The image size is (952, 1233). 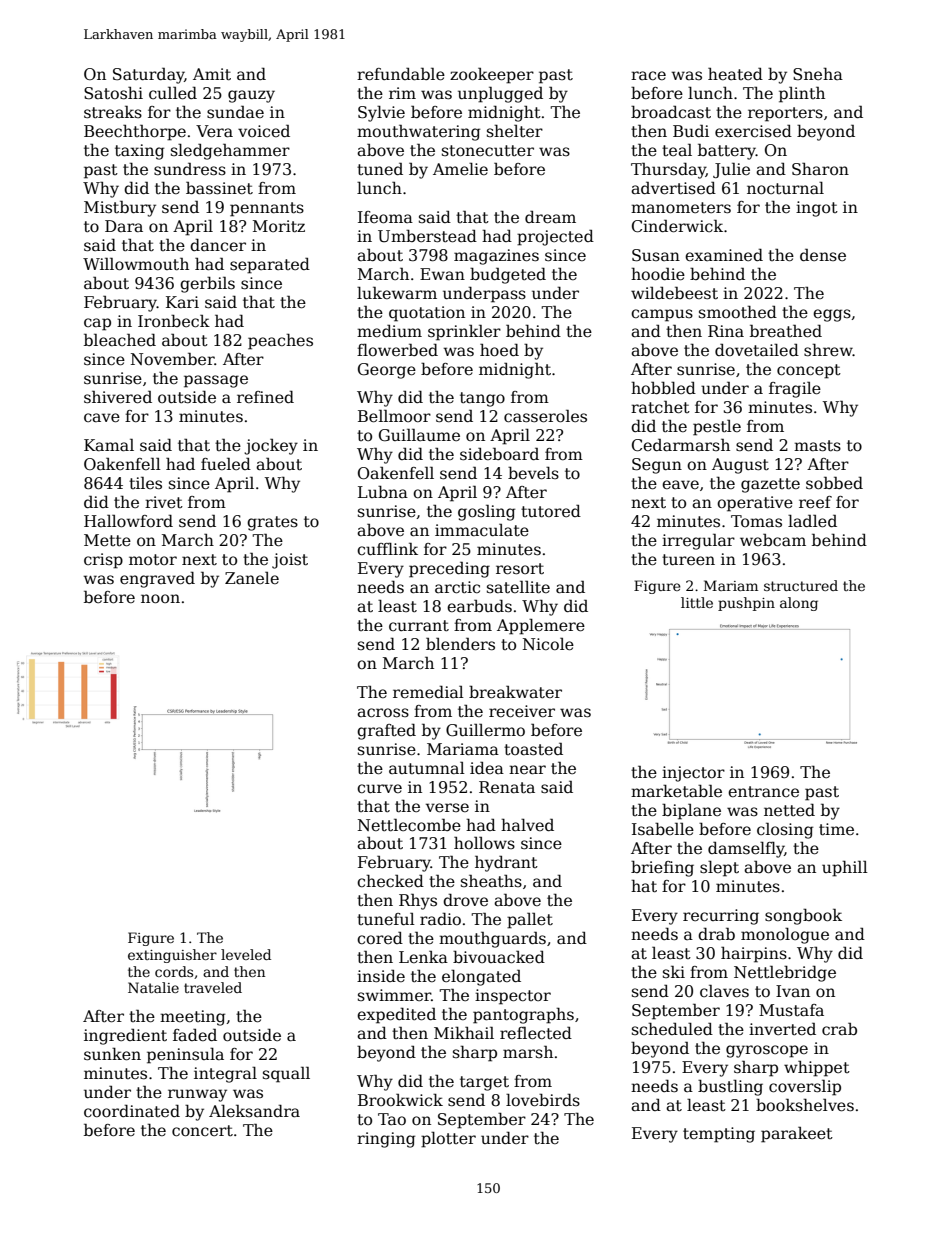 I want to click on Sylvie, so click(x=381, y=114).
